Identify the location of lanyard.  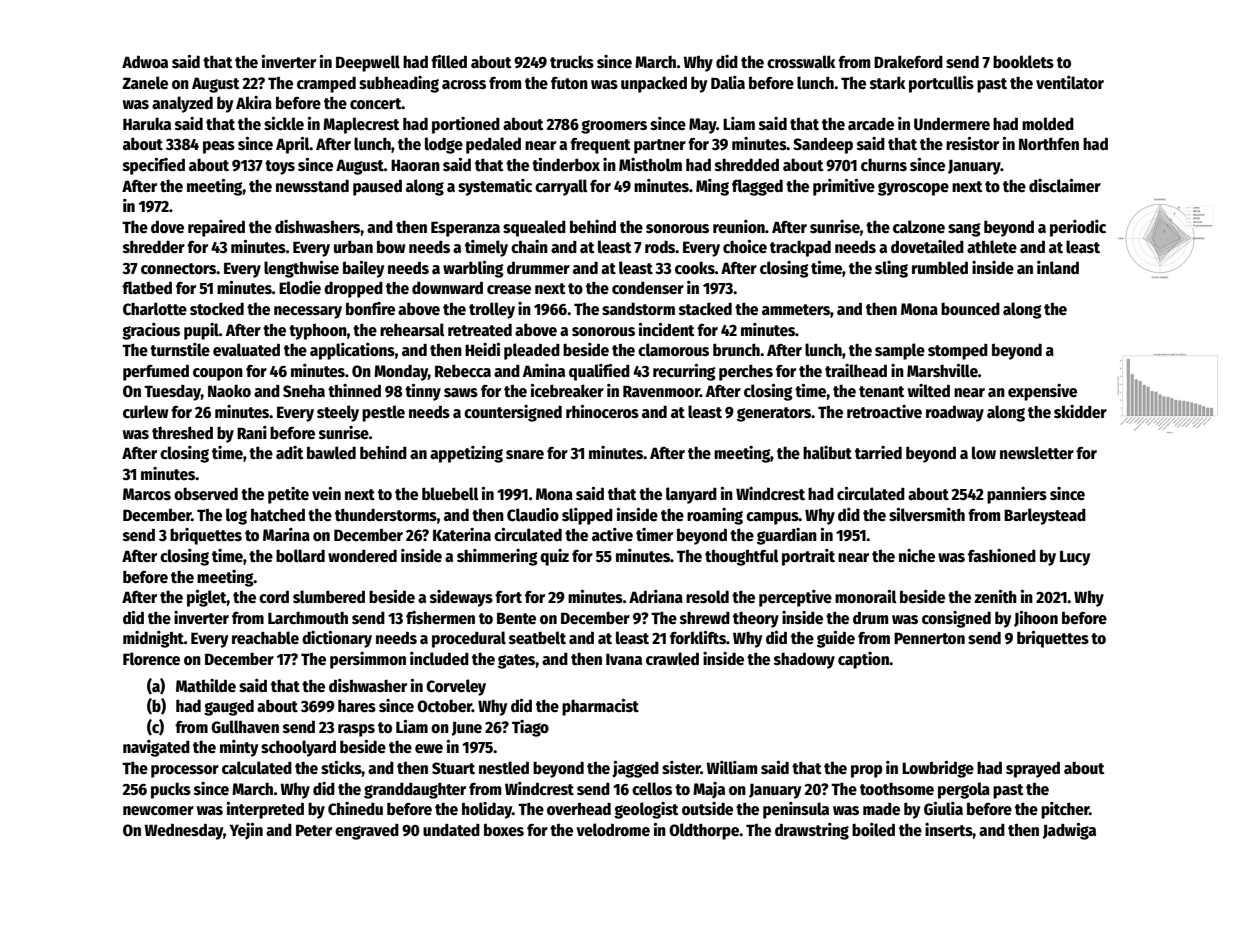
(691, 495).
